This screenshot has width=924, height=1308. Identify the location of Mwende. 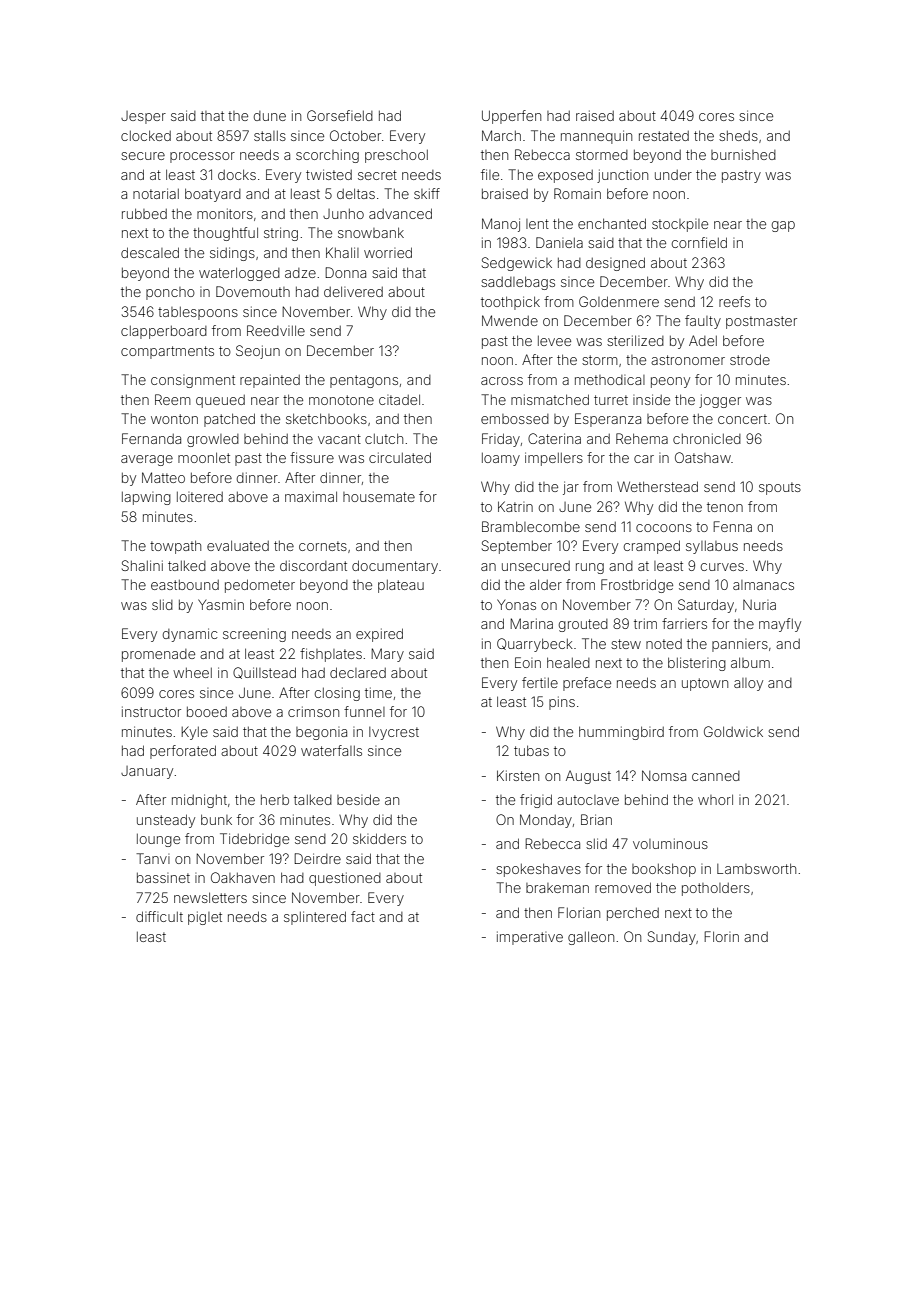
(510, 320).
